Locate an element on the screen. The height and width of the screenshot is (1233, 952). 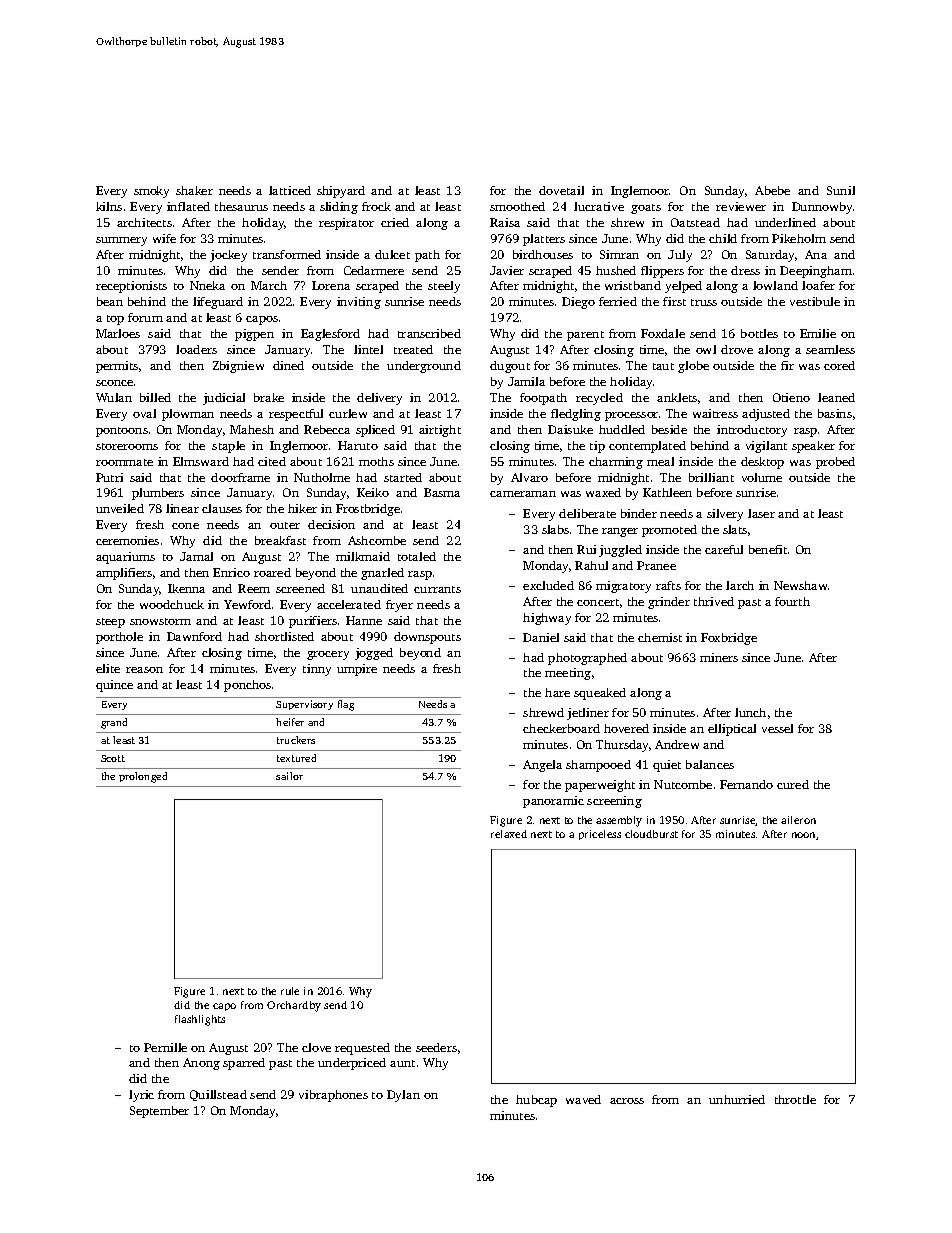
Nutcombe is located at coordinates (683, 784).
